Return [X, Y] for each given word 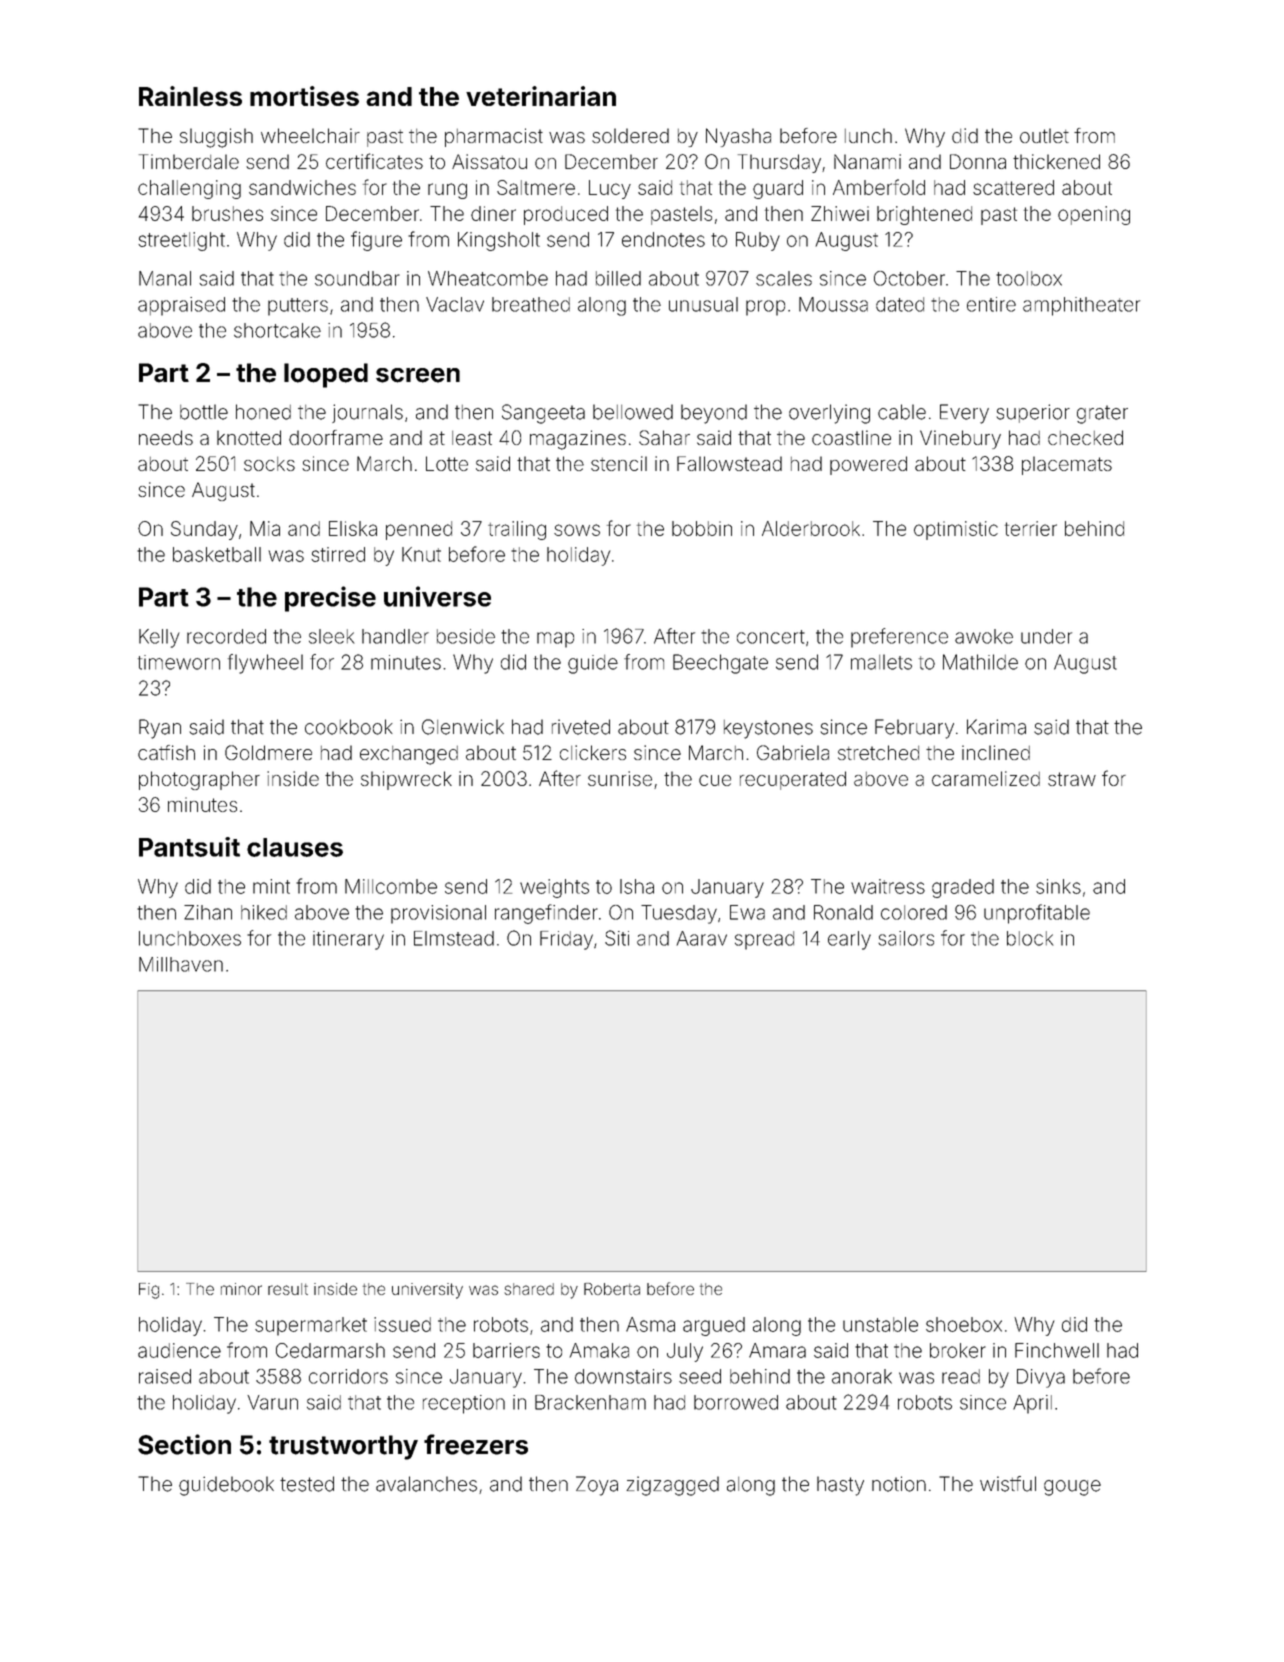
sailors [906, 938]
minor [241, 1289]
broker [958, 1350]
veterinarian [541, 96]
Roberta [612, 1289]
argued [714, 1326]
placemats [1067, 465]
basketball [217, 554]
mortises [304, 96]
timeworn [179, 662]
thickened [1056, 161]
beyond [714, 414]
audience [179, 1350]
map [555, 640]
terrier [1031, 528]
